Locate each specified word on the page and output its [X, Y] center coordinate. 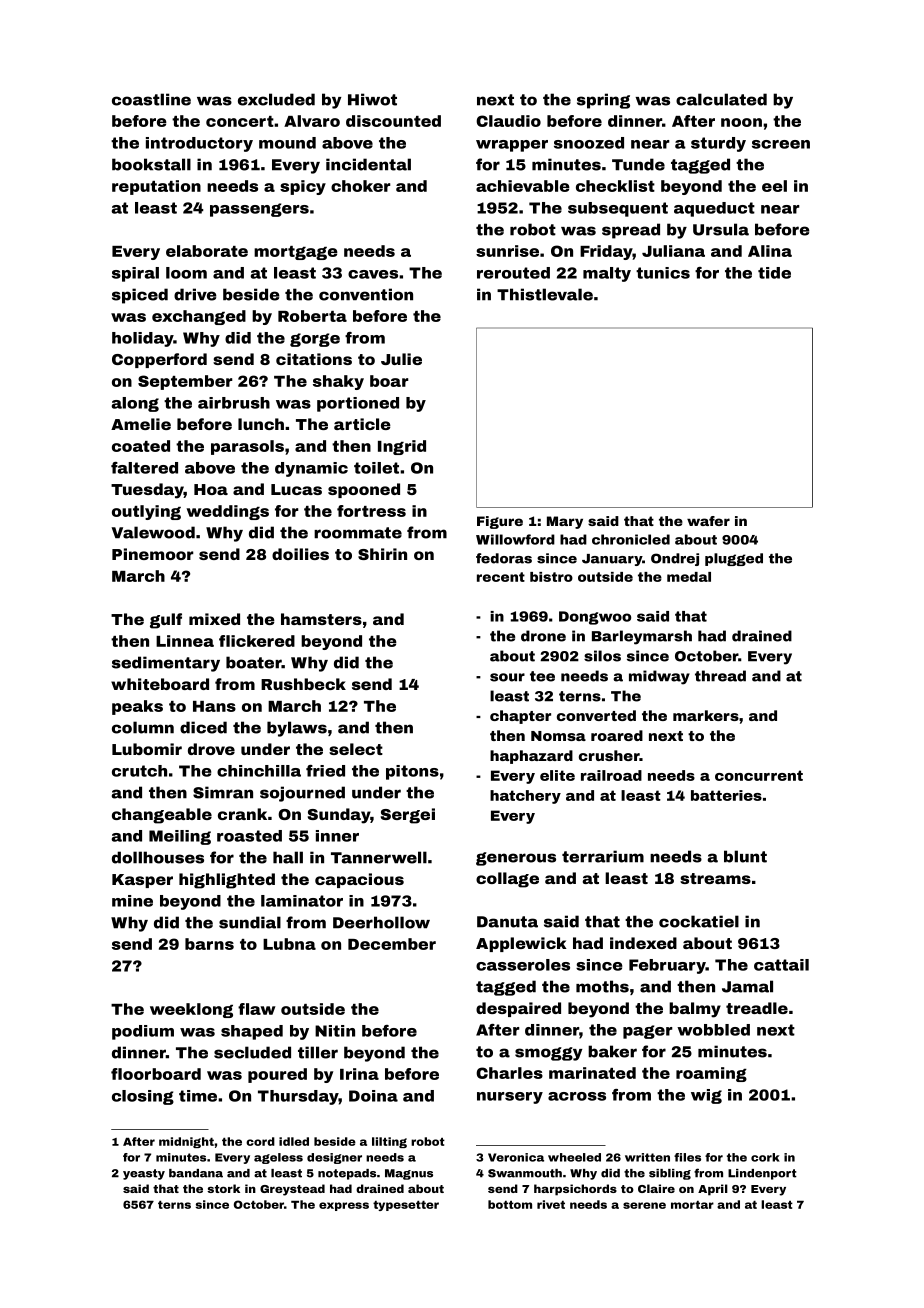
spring [603, 101]
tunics [663, 273]
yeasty [144, 1174]
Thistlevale [545, 294]
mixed [214, 619]
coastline [151, 99]
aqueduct [714, 209]
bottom [510, 1204]
